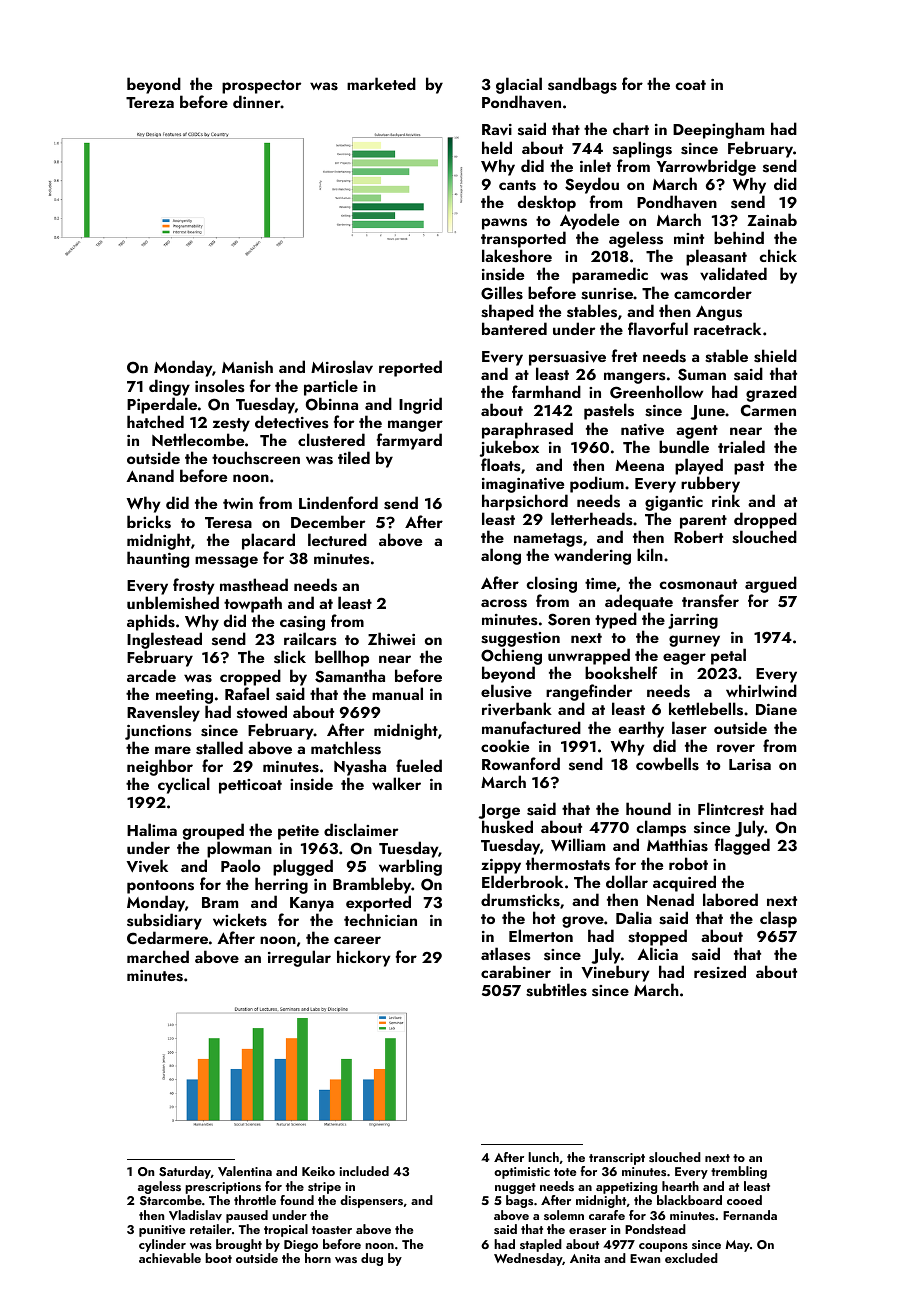 The image size is (924, 1314). What do you see at coordinates (731, 809) in the image?
I see `Flintcrest` at bounding box center [731, 809].
